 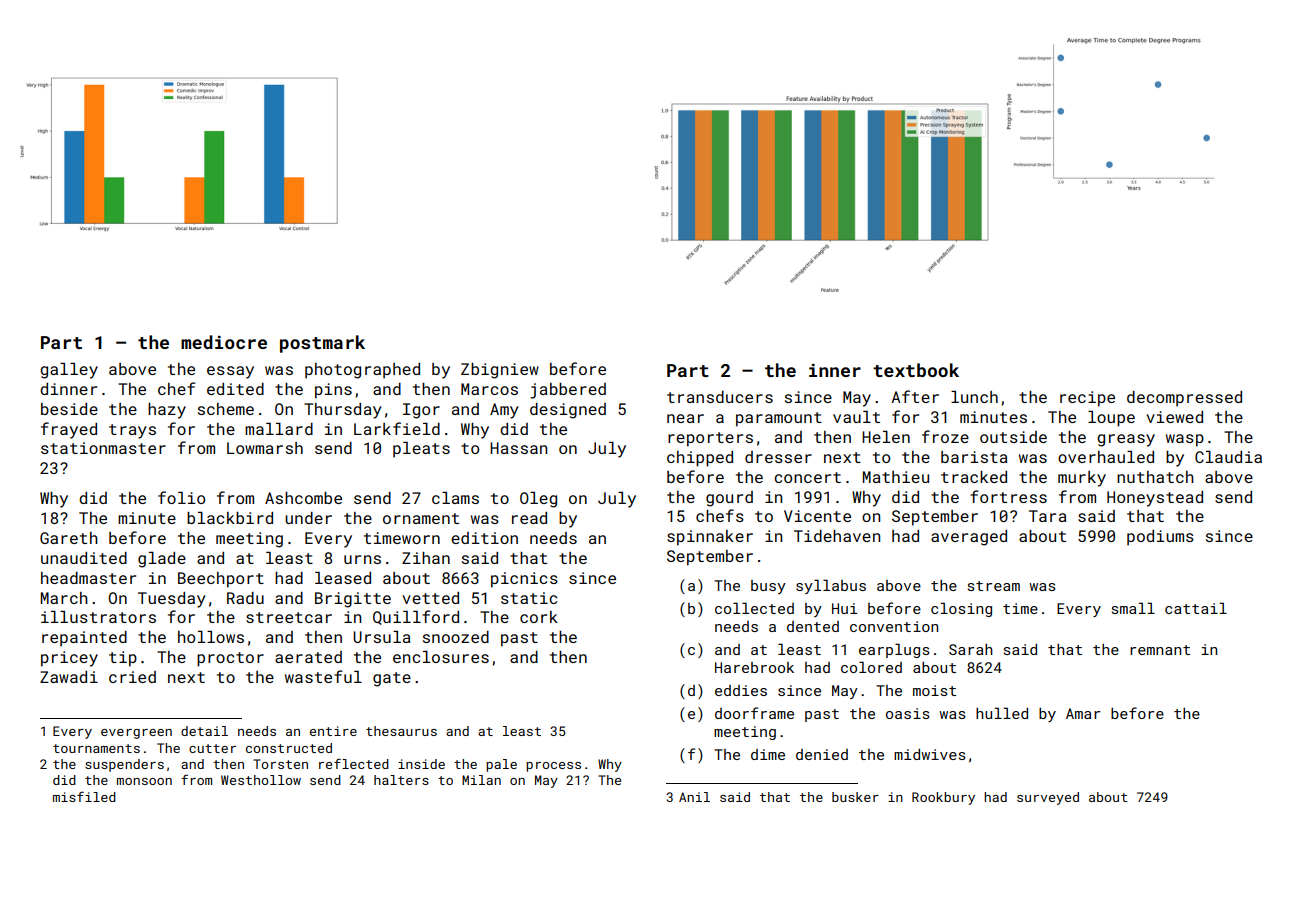 I want to click on thesaurus, so click(x=401, y=731).
